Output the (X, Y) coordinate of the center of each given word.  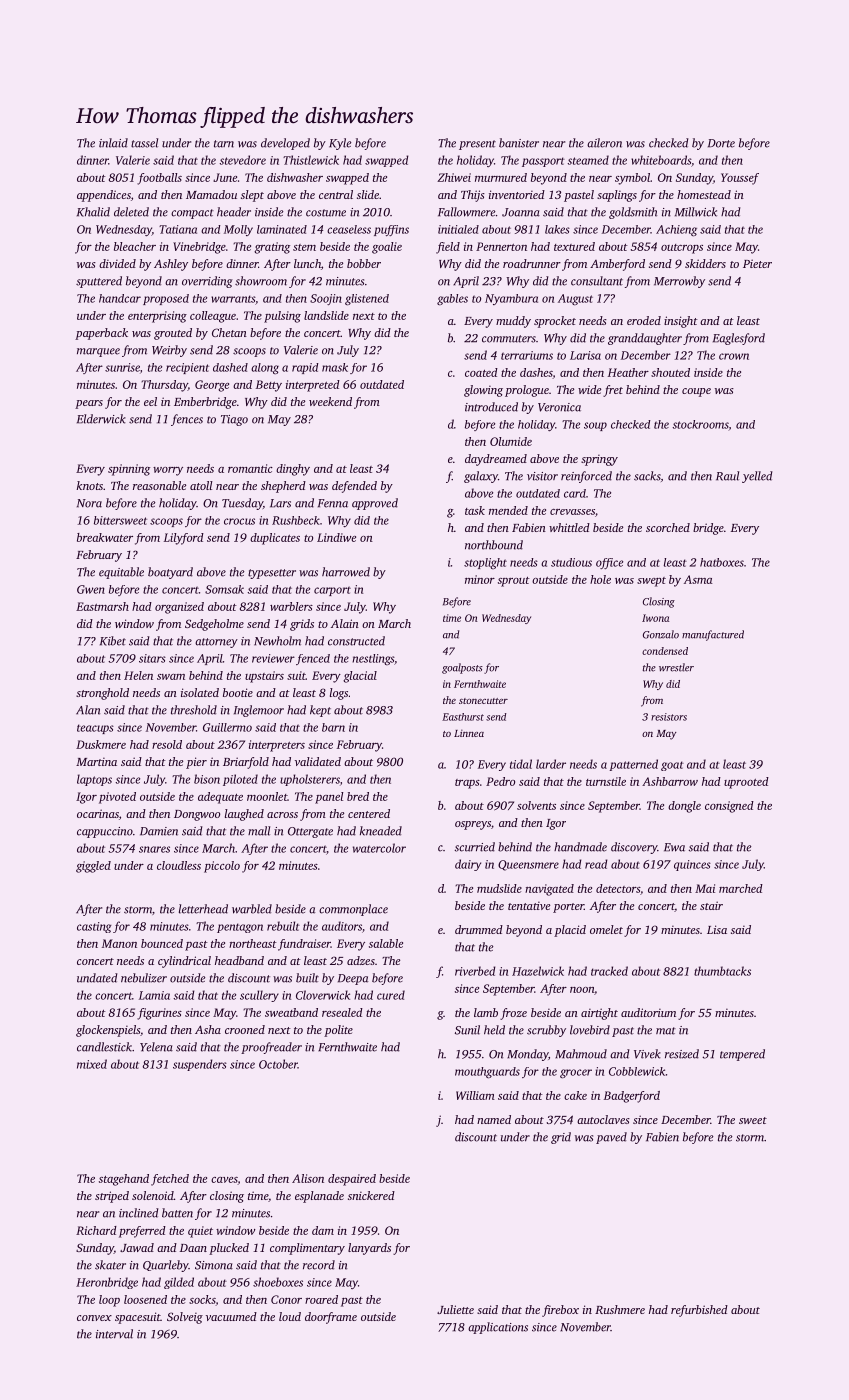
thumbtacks (722, 971)
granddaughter (645, 339)
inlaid (113, 143)
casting (94, 927)
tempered (742, 1055)
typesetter (272, 574)
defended (354, 487)
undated (97, 978)
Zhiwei (454, 177)
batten (177, 1213)
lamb (486, 1012)
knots (89, 485)
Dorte (721, 143)
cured (391, 995)
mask (335, 367)
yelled (757, 477)
